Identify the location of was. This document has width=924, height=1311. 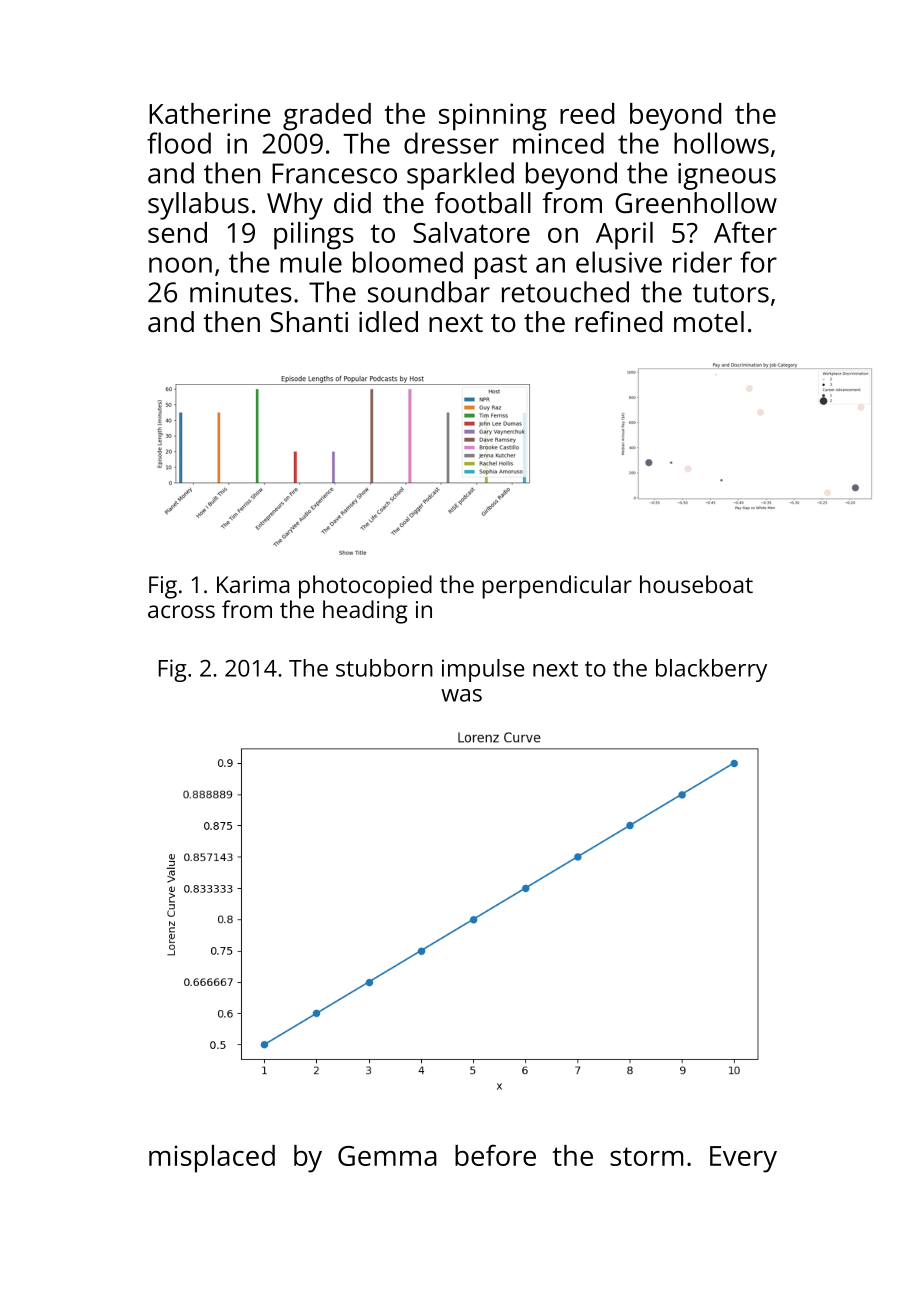
(461, 695).
